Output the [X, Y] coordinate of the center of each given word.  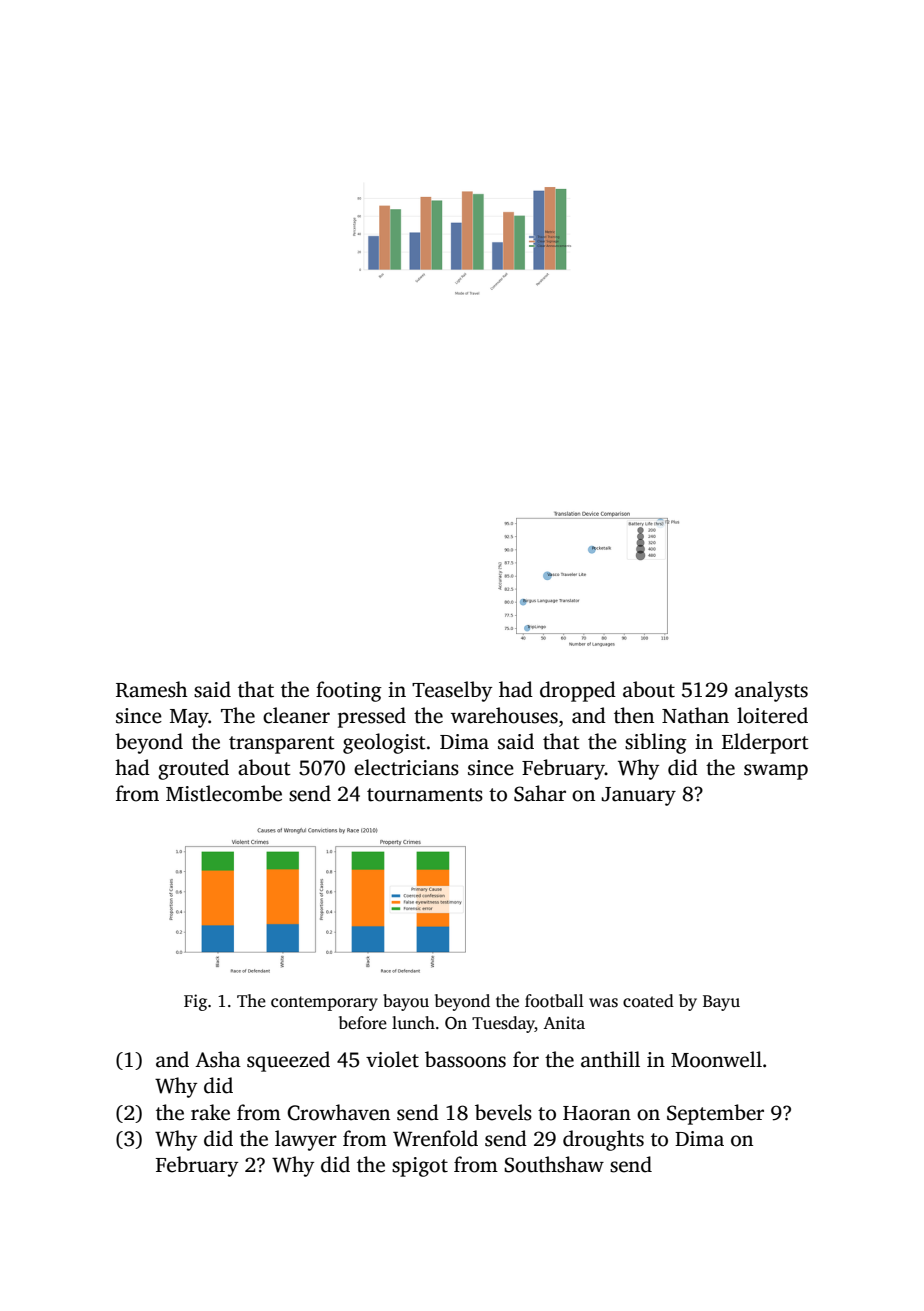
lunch [413, 1023]
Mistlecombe [224, 793]
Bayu [721, 1003]
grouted [193, 769]
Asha [218, 1059]
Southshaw [554, 1164]
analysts [771, 691]
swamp [776, 772]
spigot [420, 1167]
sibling [656, 743]
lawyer [306, 1140]
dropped [578, 691]
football [554, 1001]
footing [349, 691]
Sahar [540, 793]
